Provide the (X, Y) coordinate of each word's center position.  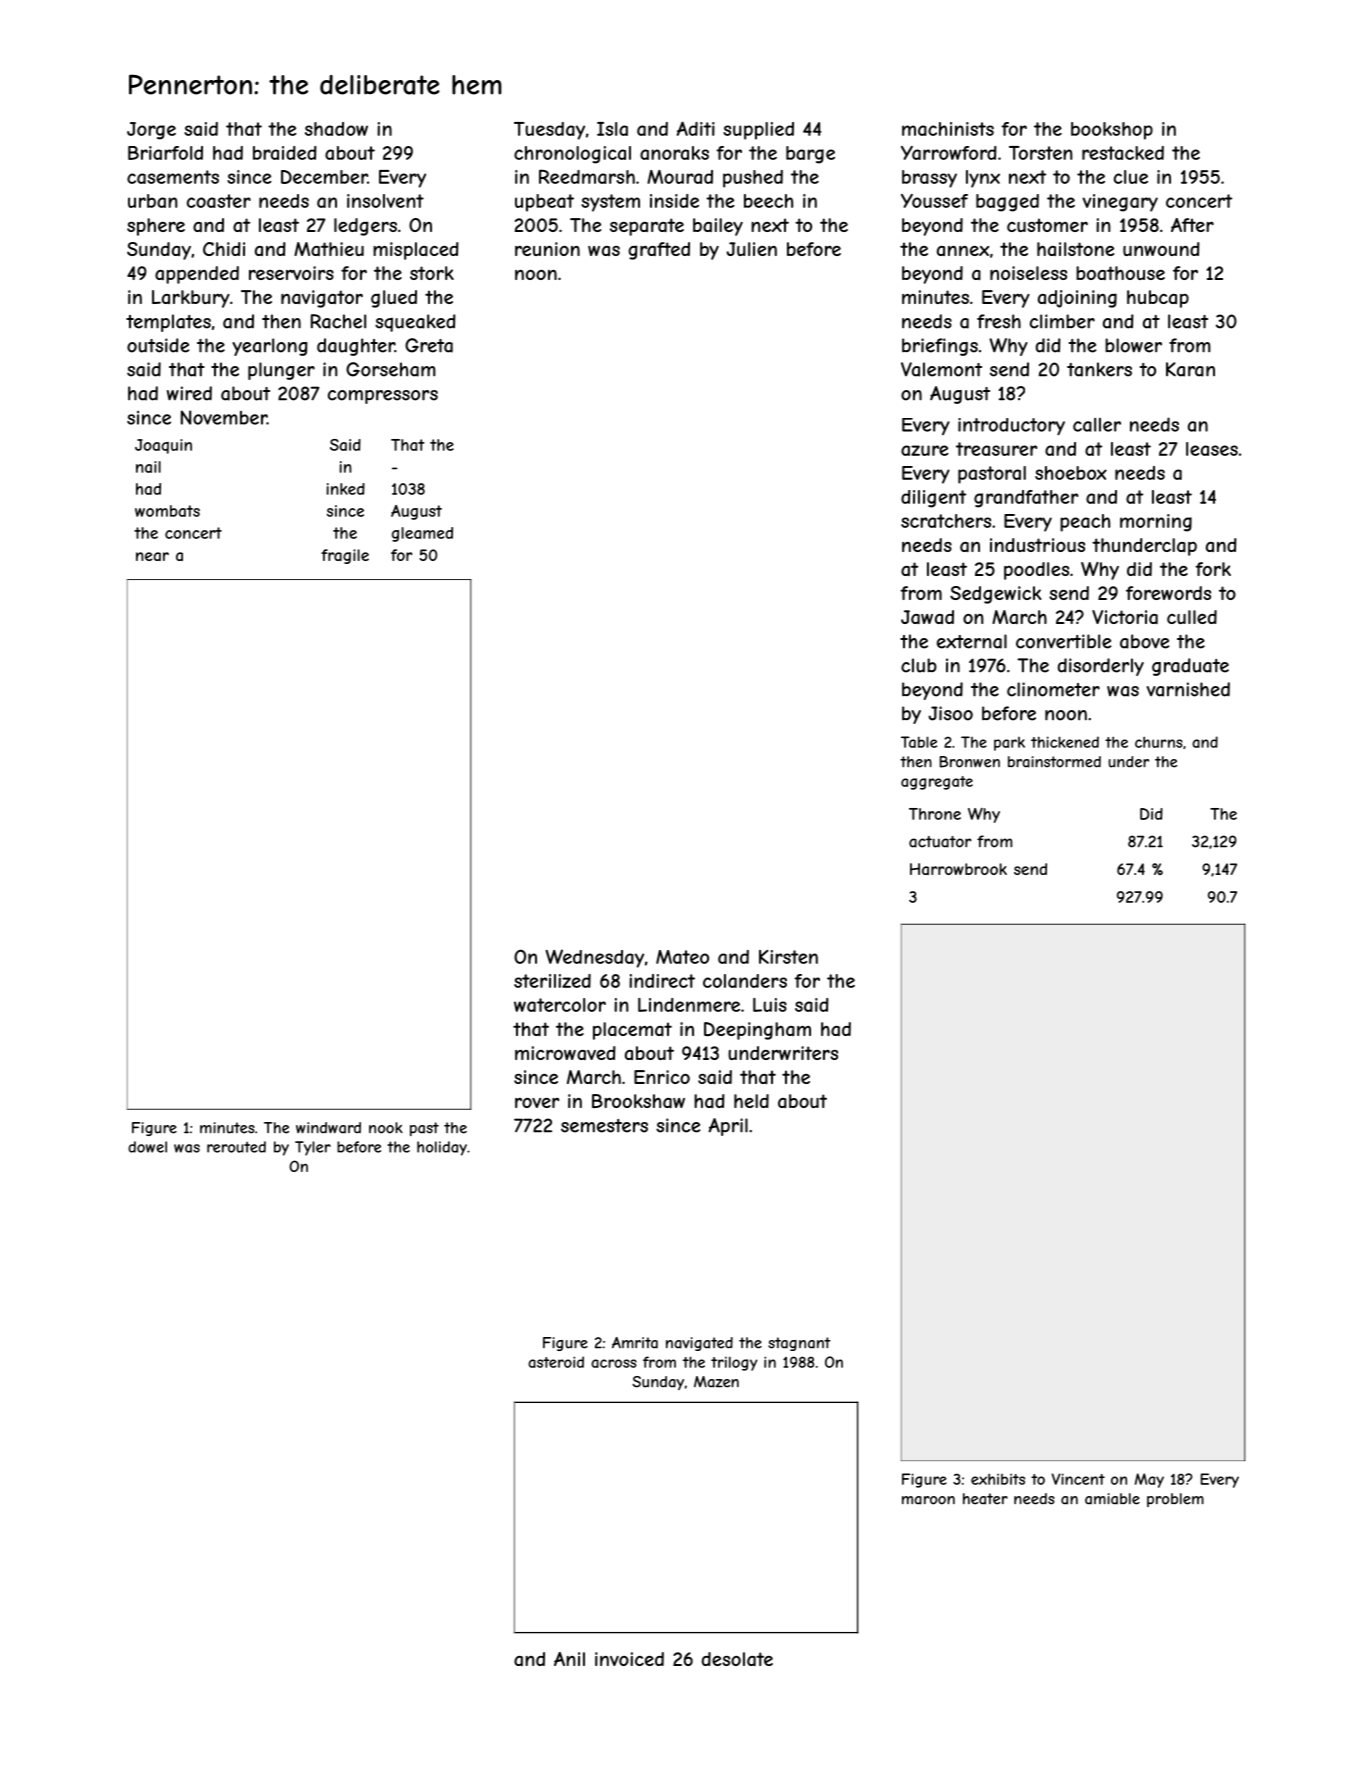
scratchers (946, 521)
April (728, 1127)
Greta (429, 345)
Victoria (1125, 617)
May (1149, 1480)
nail (148, 467)
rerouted (236, 1147)
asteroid (556, 1362)
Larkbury (191, 299)
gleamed (422, 534)
